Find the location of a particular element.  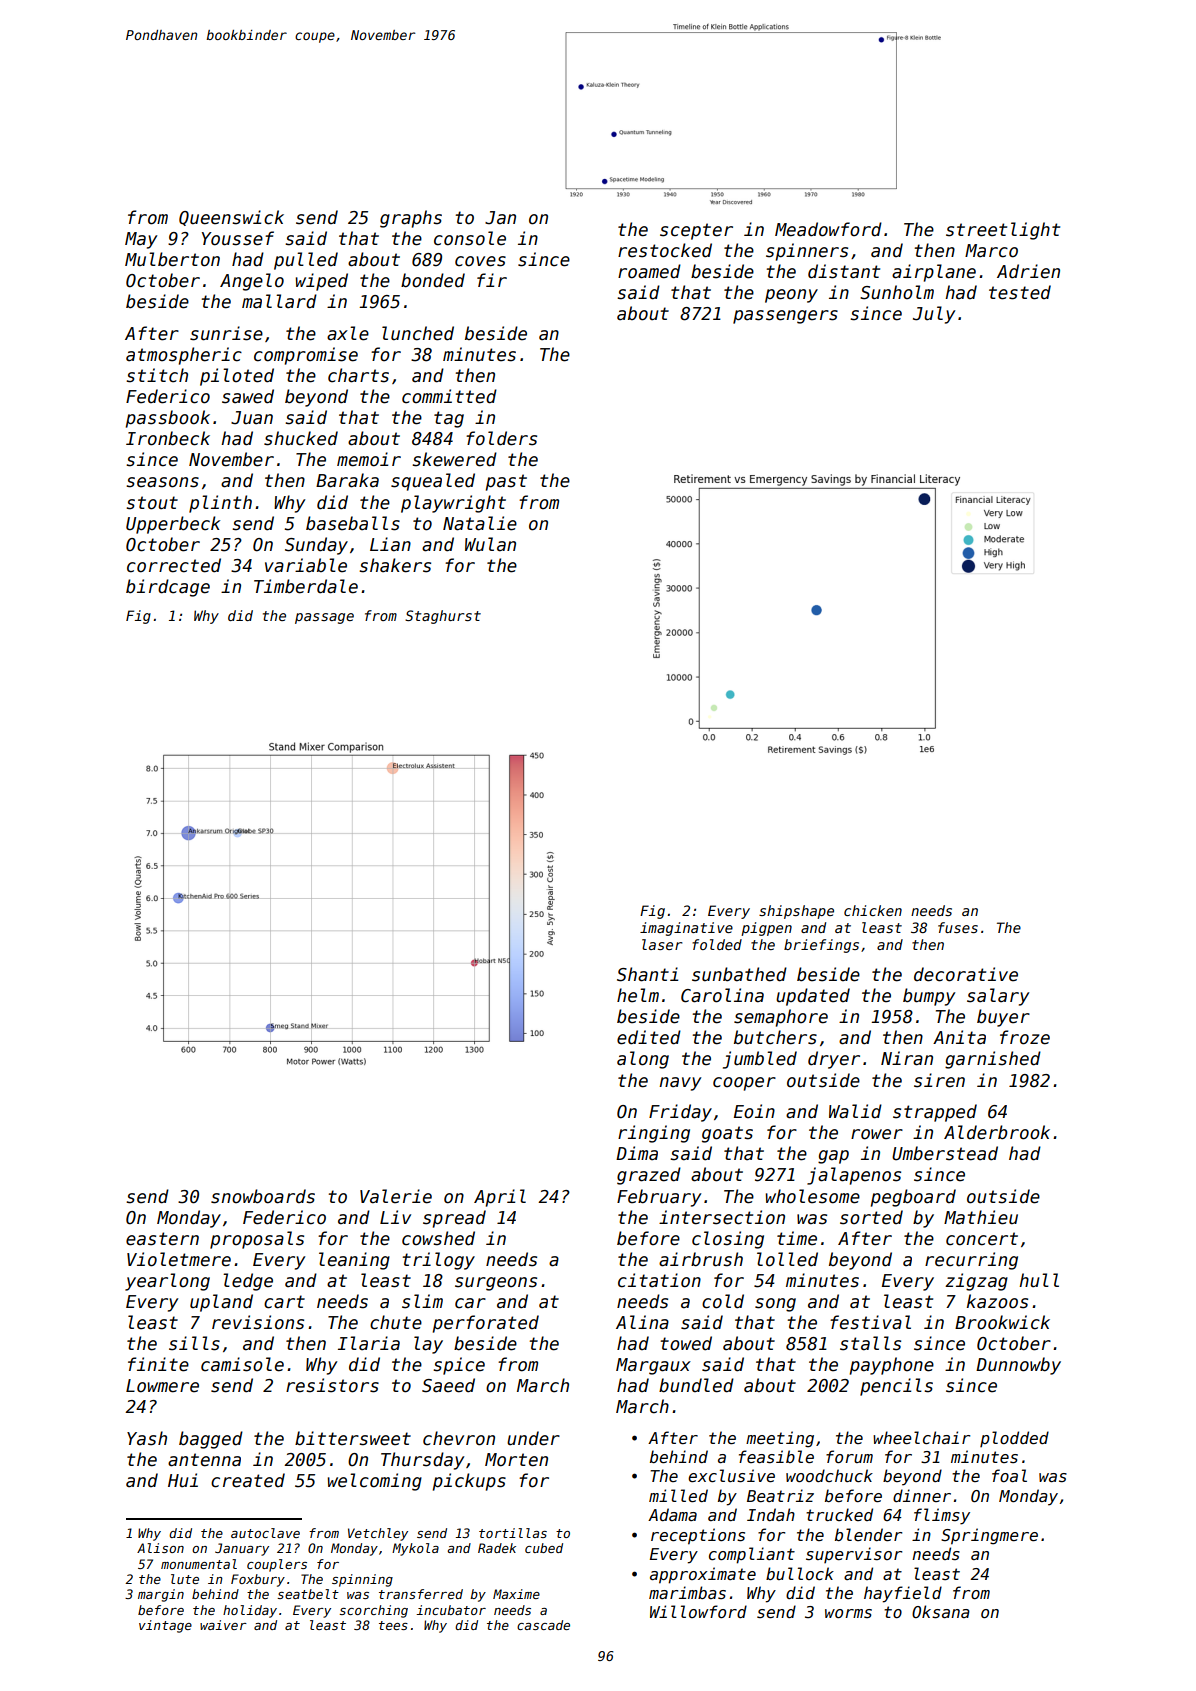

Maxime is located at coordinates (516, 1594).
